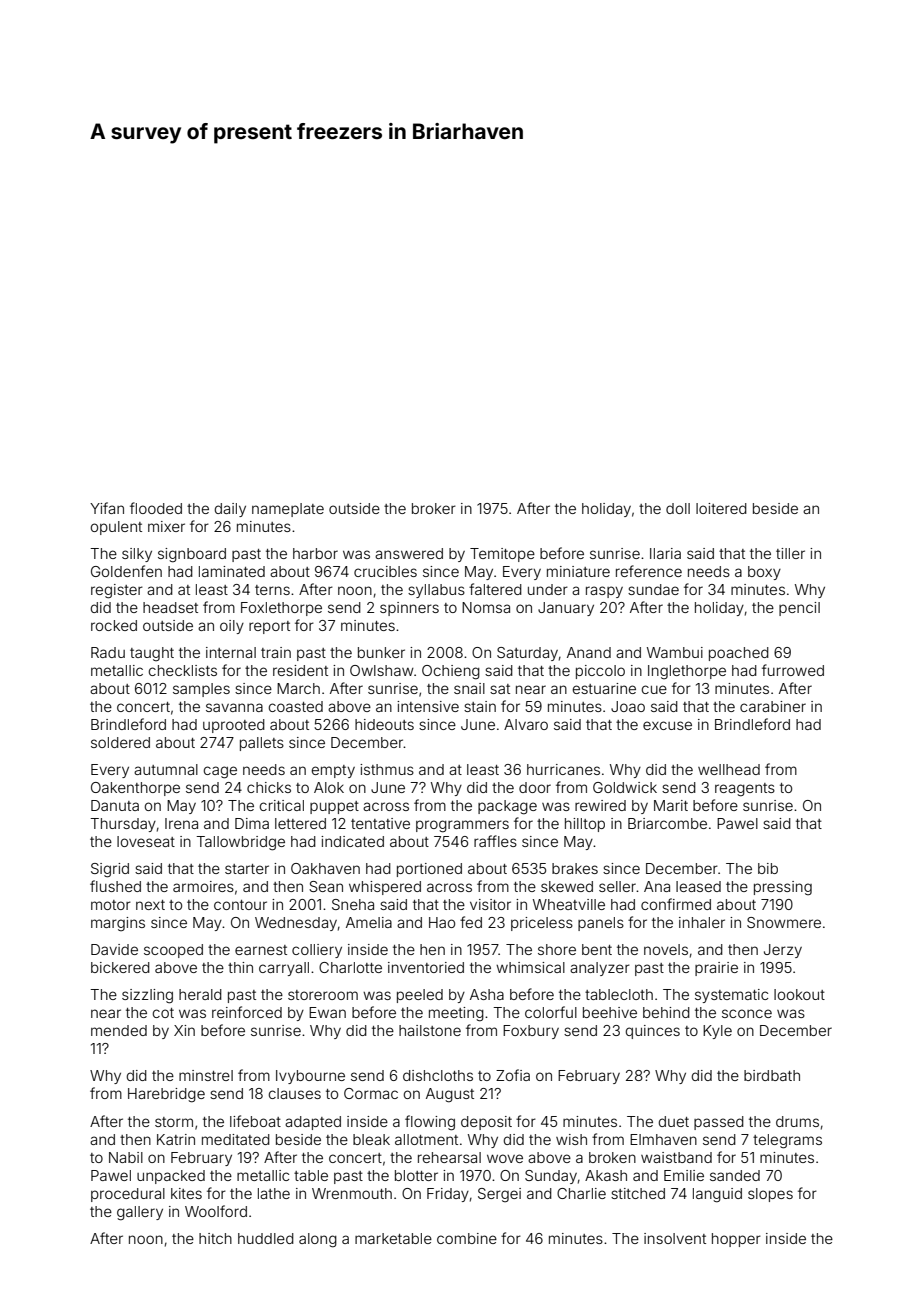 This image has height=1308, width=924. I want to click on birdbath, so click(772, 1075).
